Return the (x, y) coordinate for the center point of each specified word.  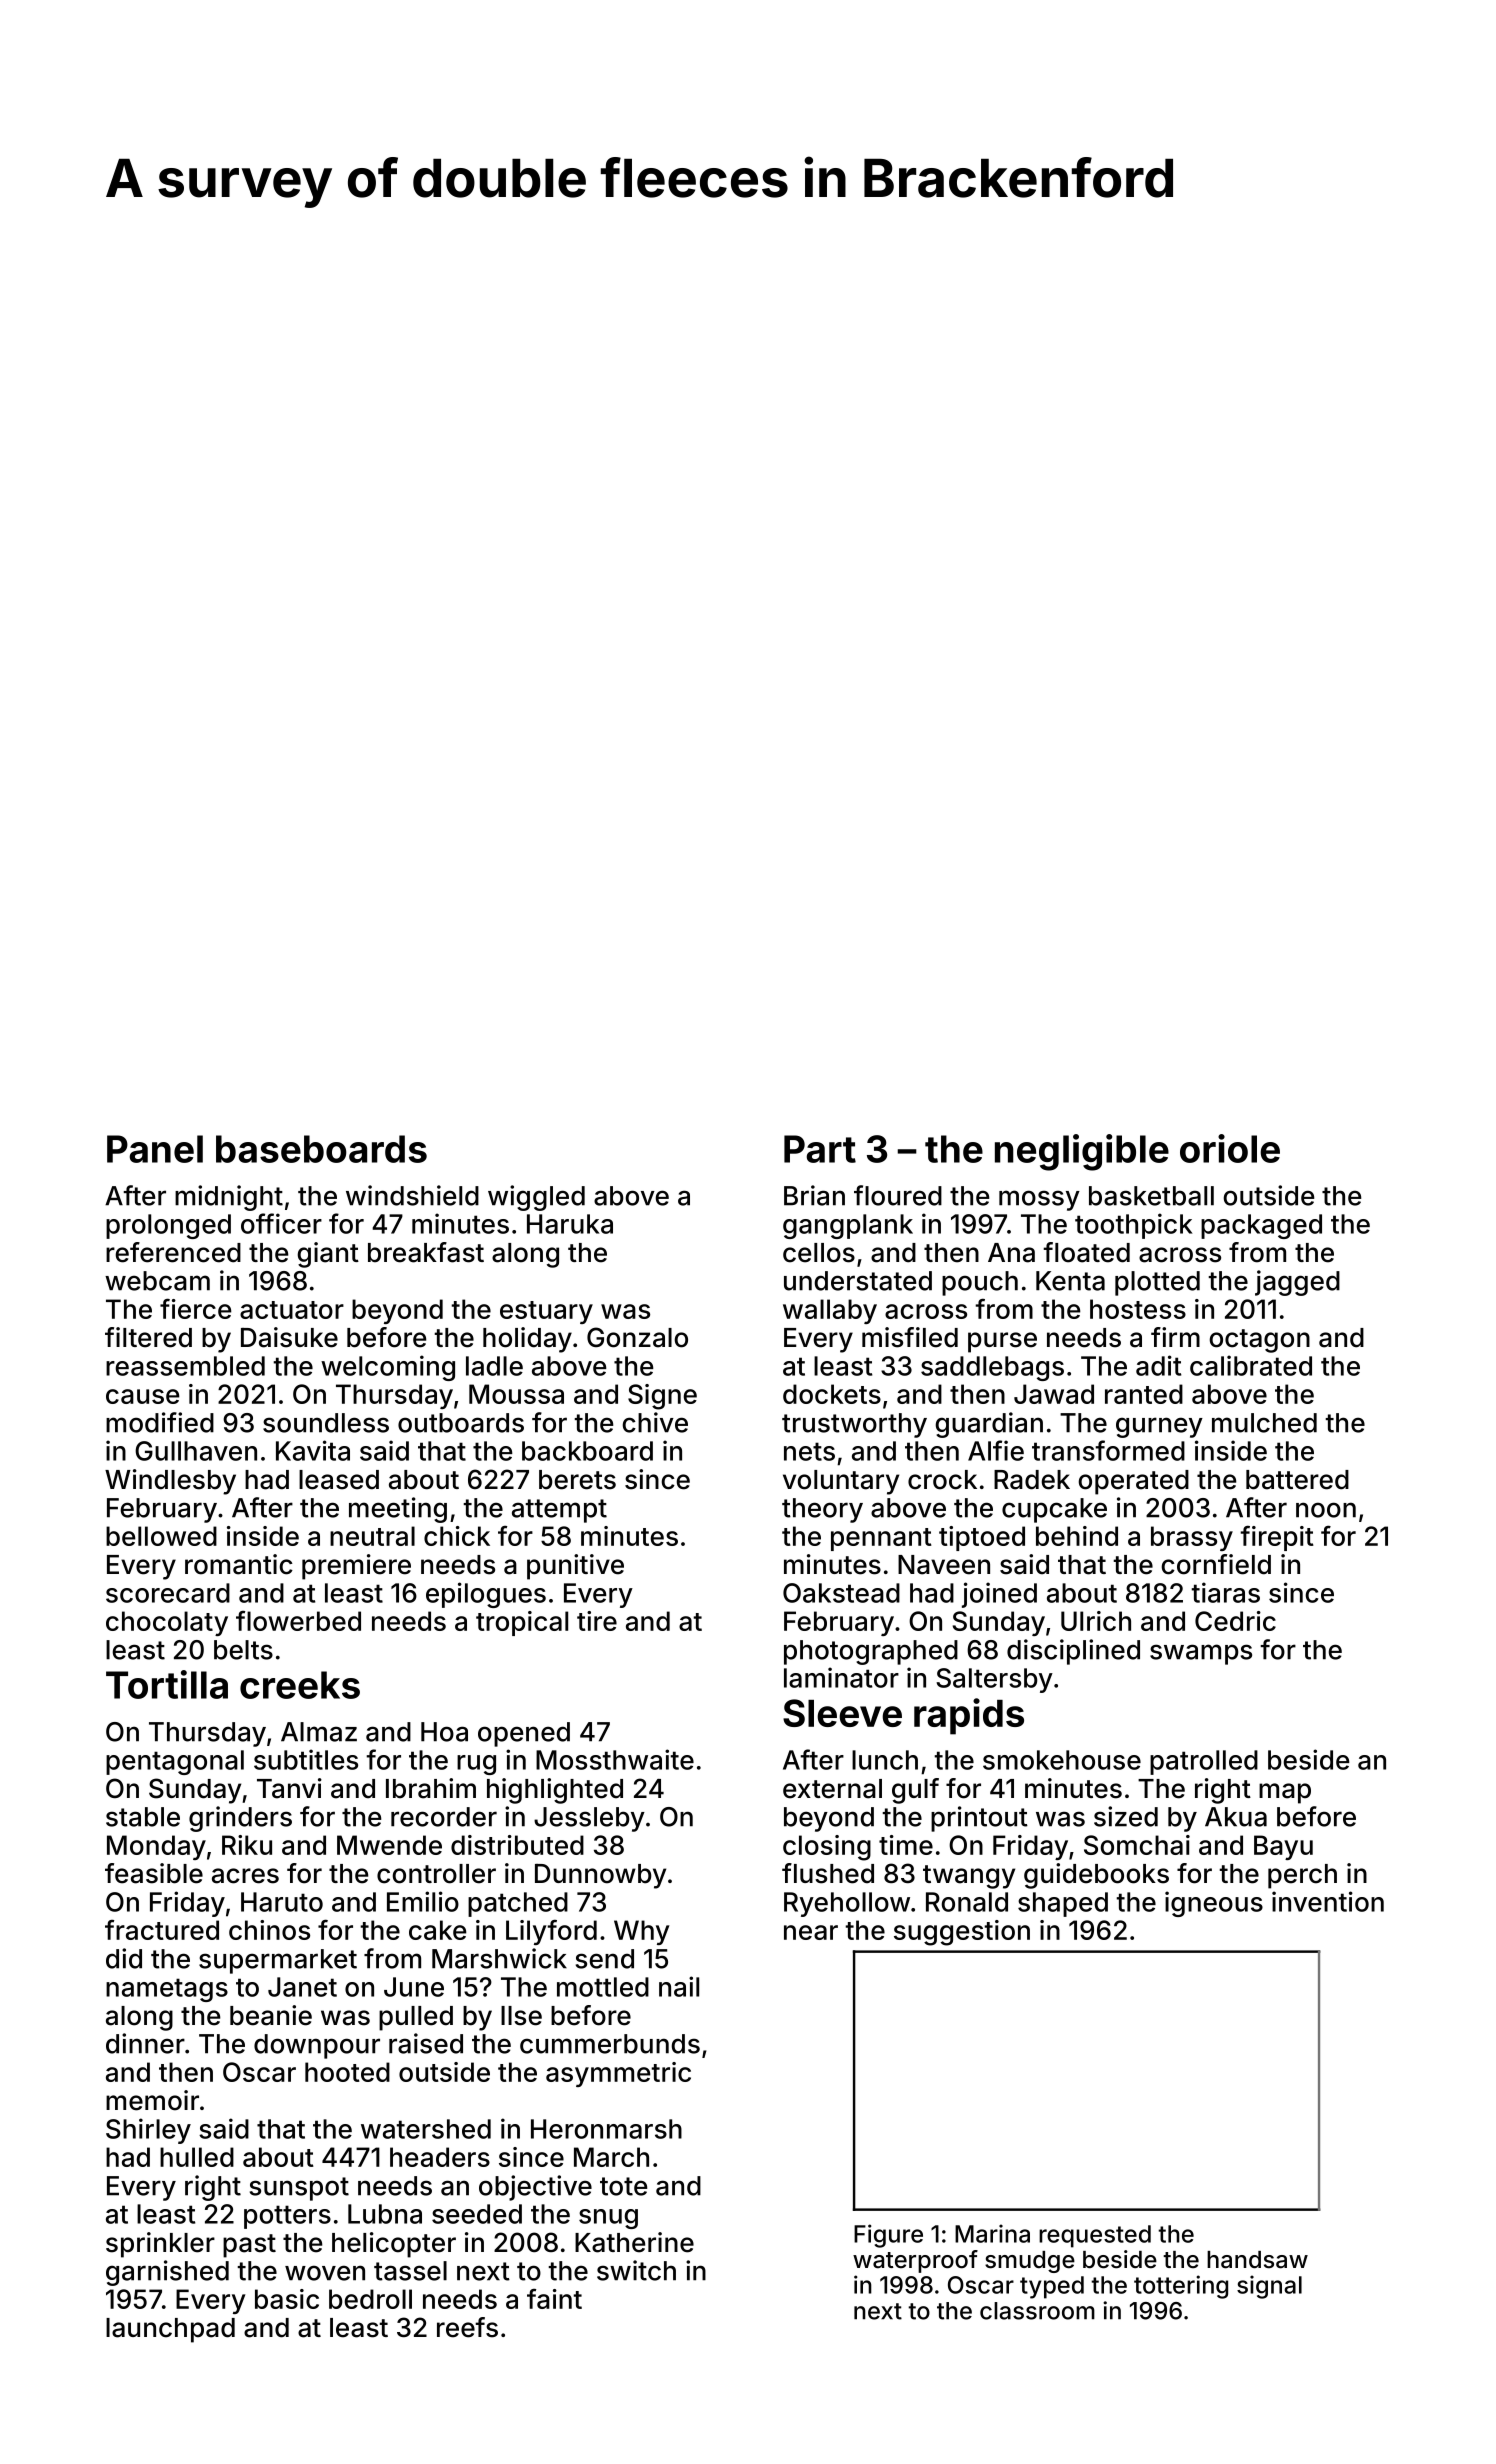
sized (1126, 1816)
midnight (229, 1198)
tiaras (1225, 1592)
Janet (302, 1987)
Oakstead (841, 1593)
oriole (1230, 1148)
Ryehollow (847, 1904)
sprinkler (160, 2245)
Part (820, 1149)
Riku (247, 1845)
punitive (575, 1567)
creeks (300, 1685)
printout (979, 1819)
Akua (1236, 1817)
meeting (398, 1510)
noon (1326, 1510)
